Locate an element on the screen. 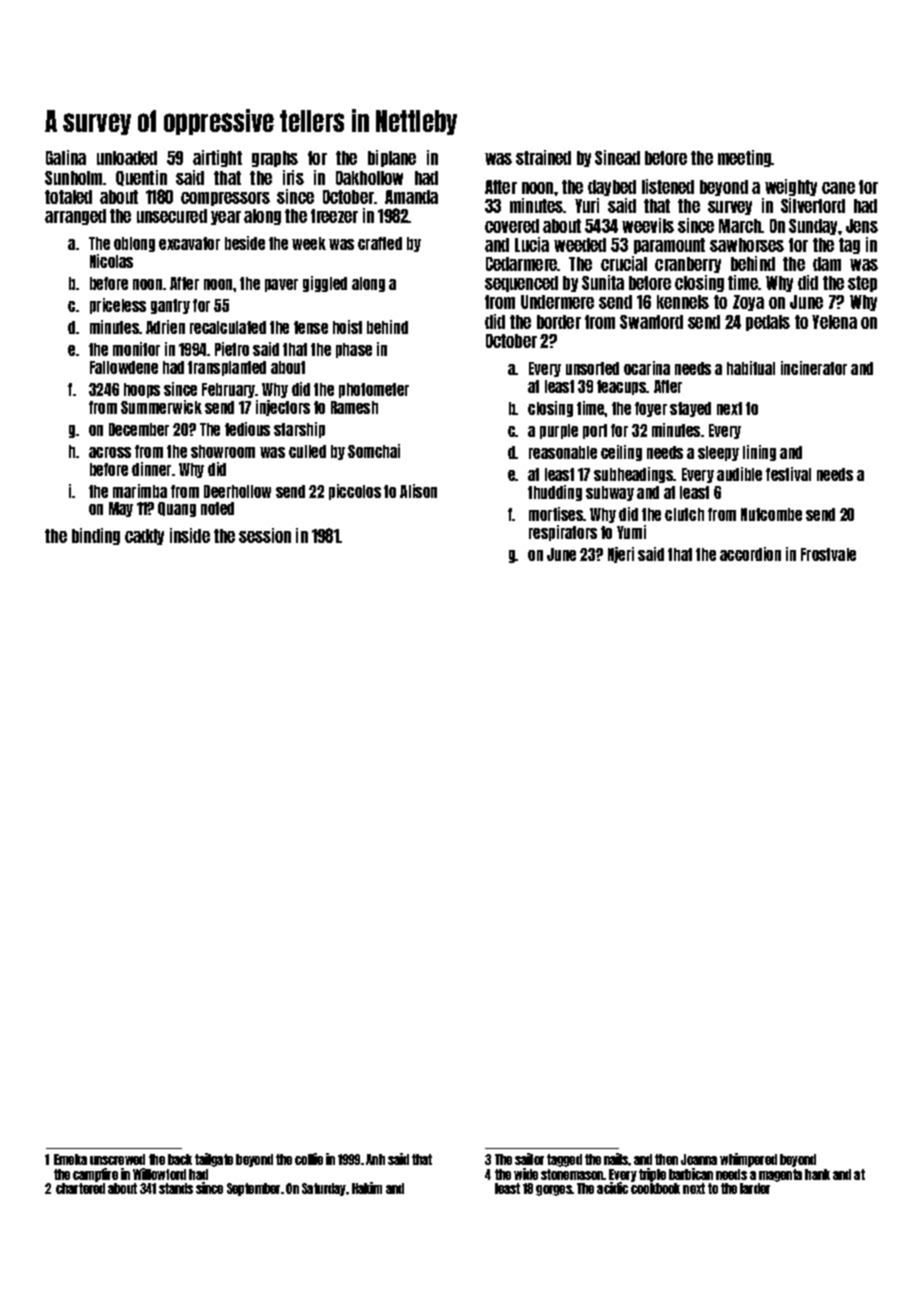 This screenshot has width=924, height=1314. Anh is located at coordinates (375, 1159).
